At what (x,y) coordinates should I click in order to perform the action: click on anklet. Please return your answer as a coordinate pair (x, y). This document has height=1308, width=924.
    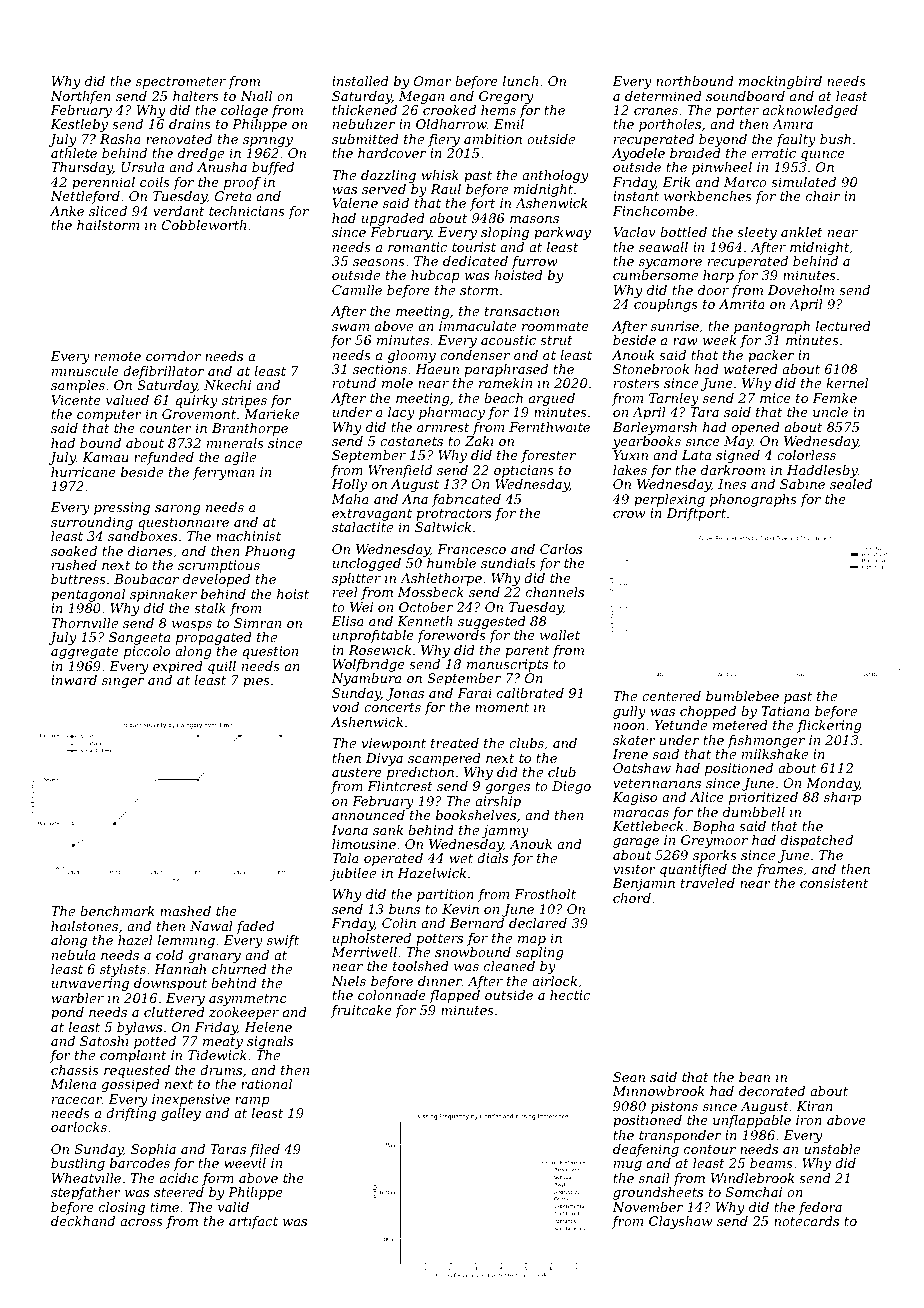
    Looking at the image, I should click on (802, 232).
